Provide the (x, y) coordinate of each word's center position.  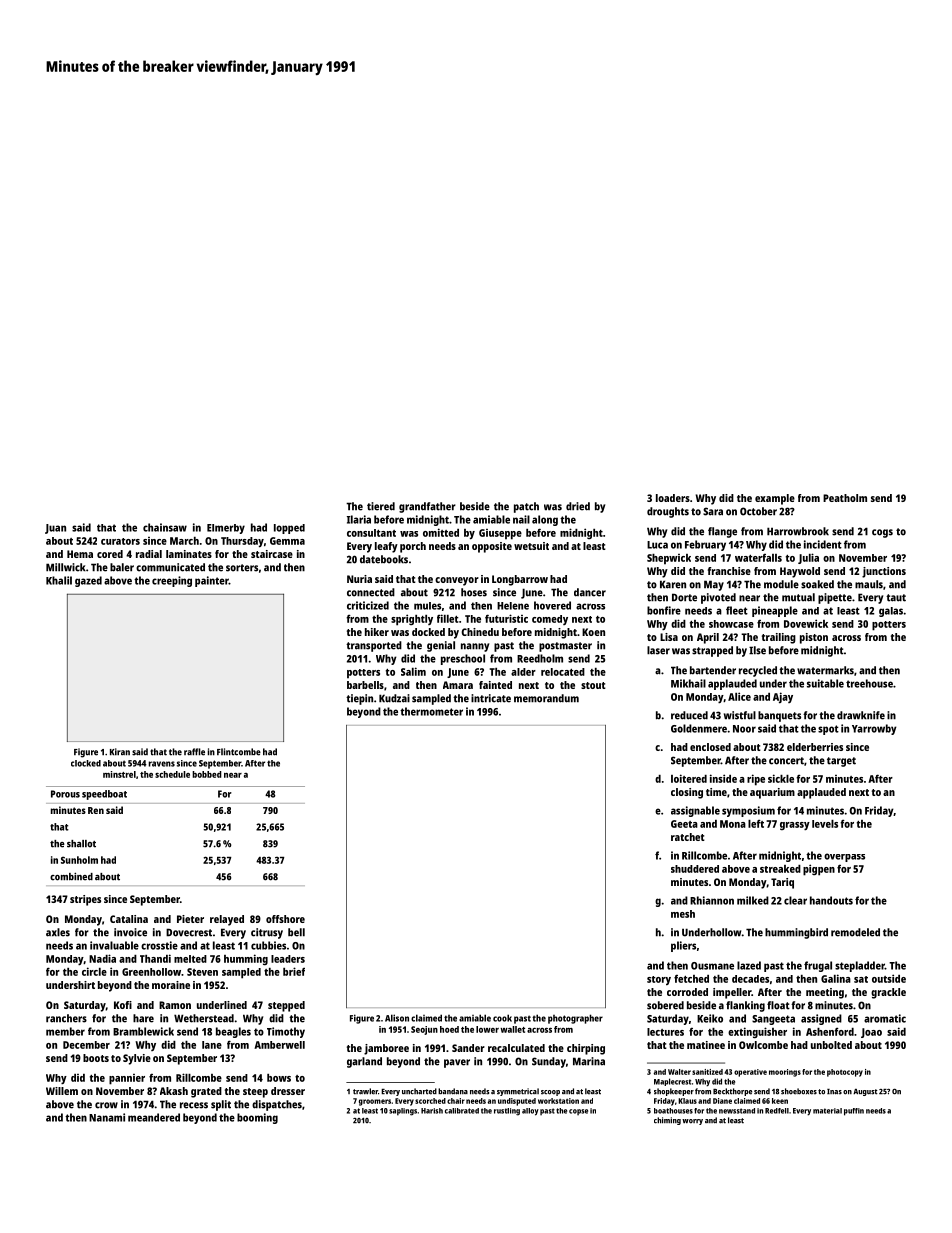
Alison (397, 1018)
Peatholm (845, 498)
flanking (745, 1006)
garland (364, 1062)
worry (692, 1122)
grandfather (427, 507)
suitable (825, 683)
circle (94, 971)
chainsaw (165, 527)
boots (96, 1058)
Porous (65, 794)
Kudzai (394, 698)
